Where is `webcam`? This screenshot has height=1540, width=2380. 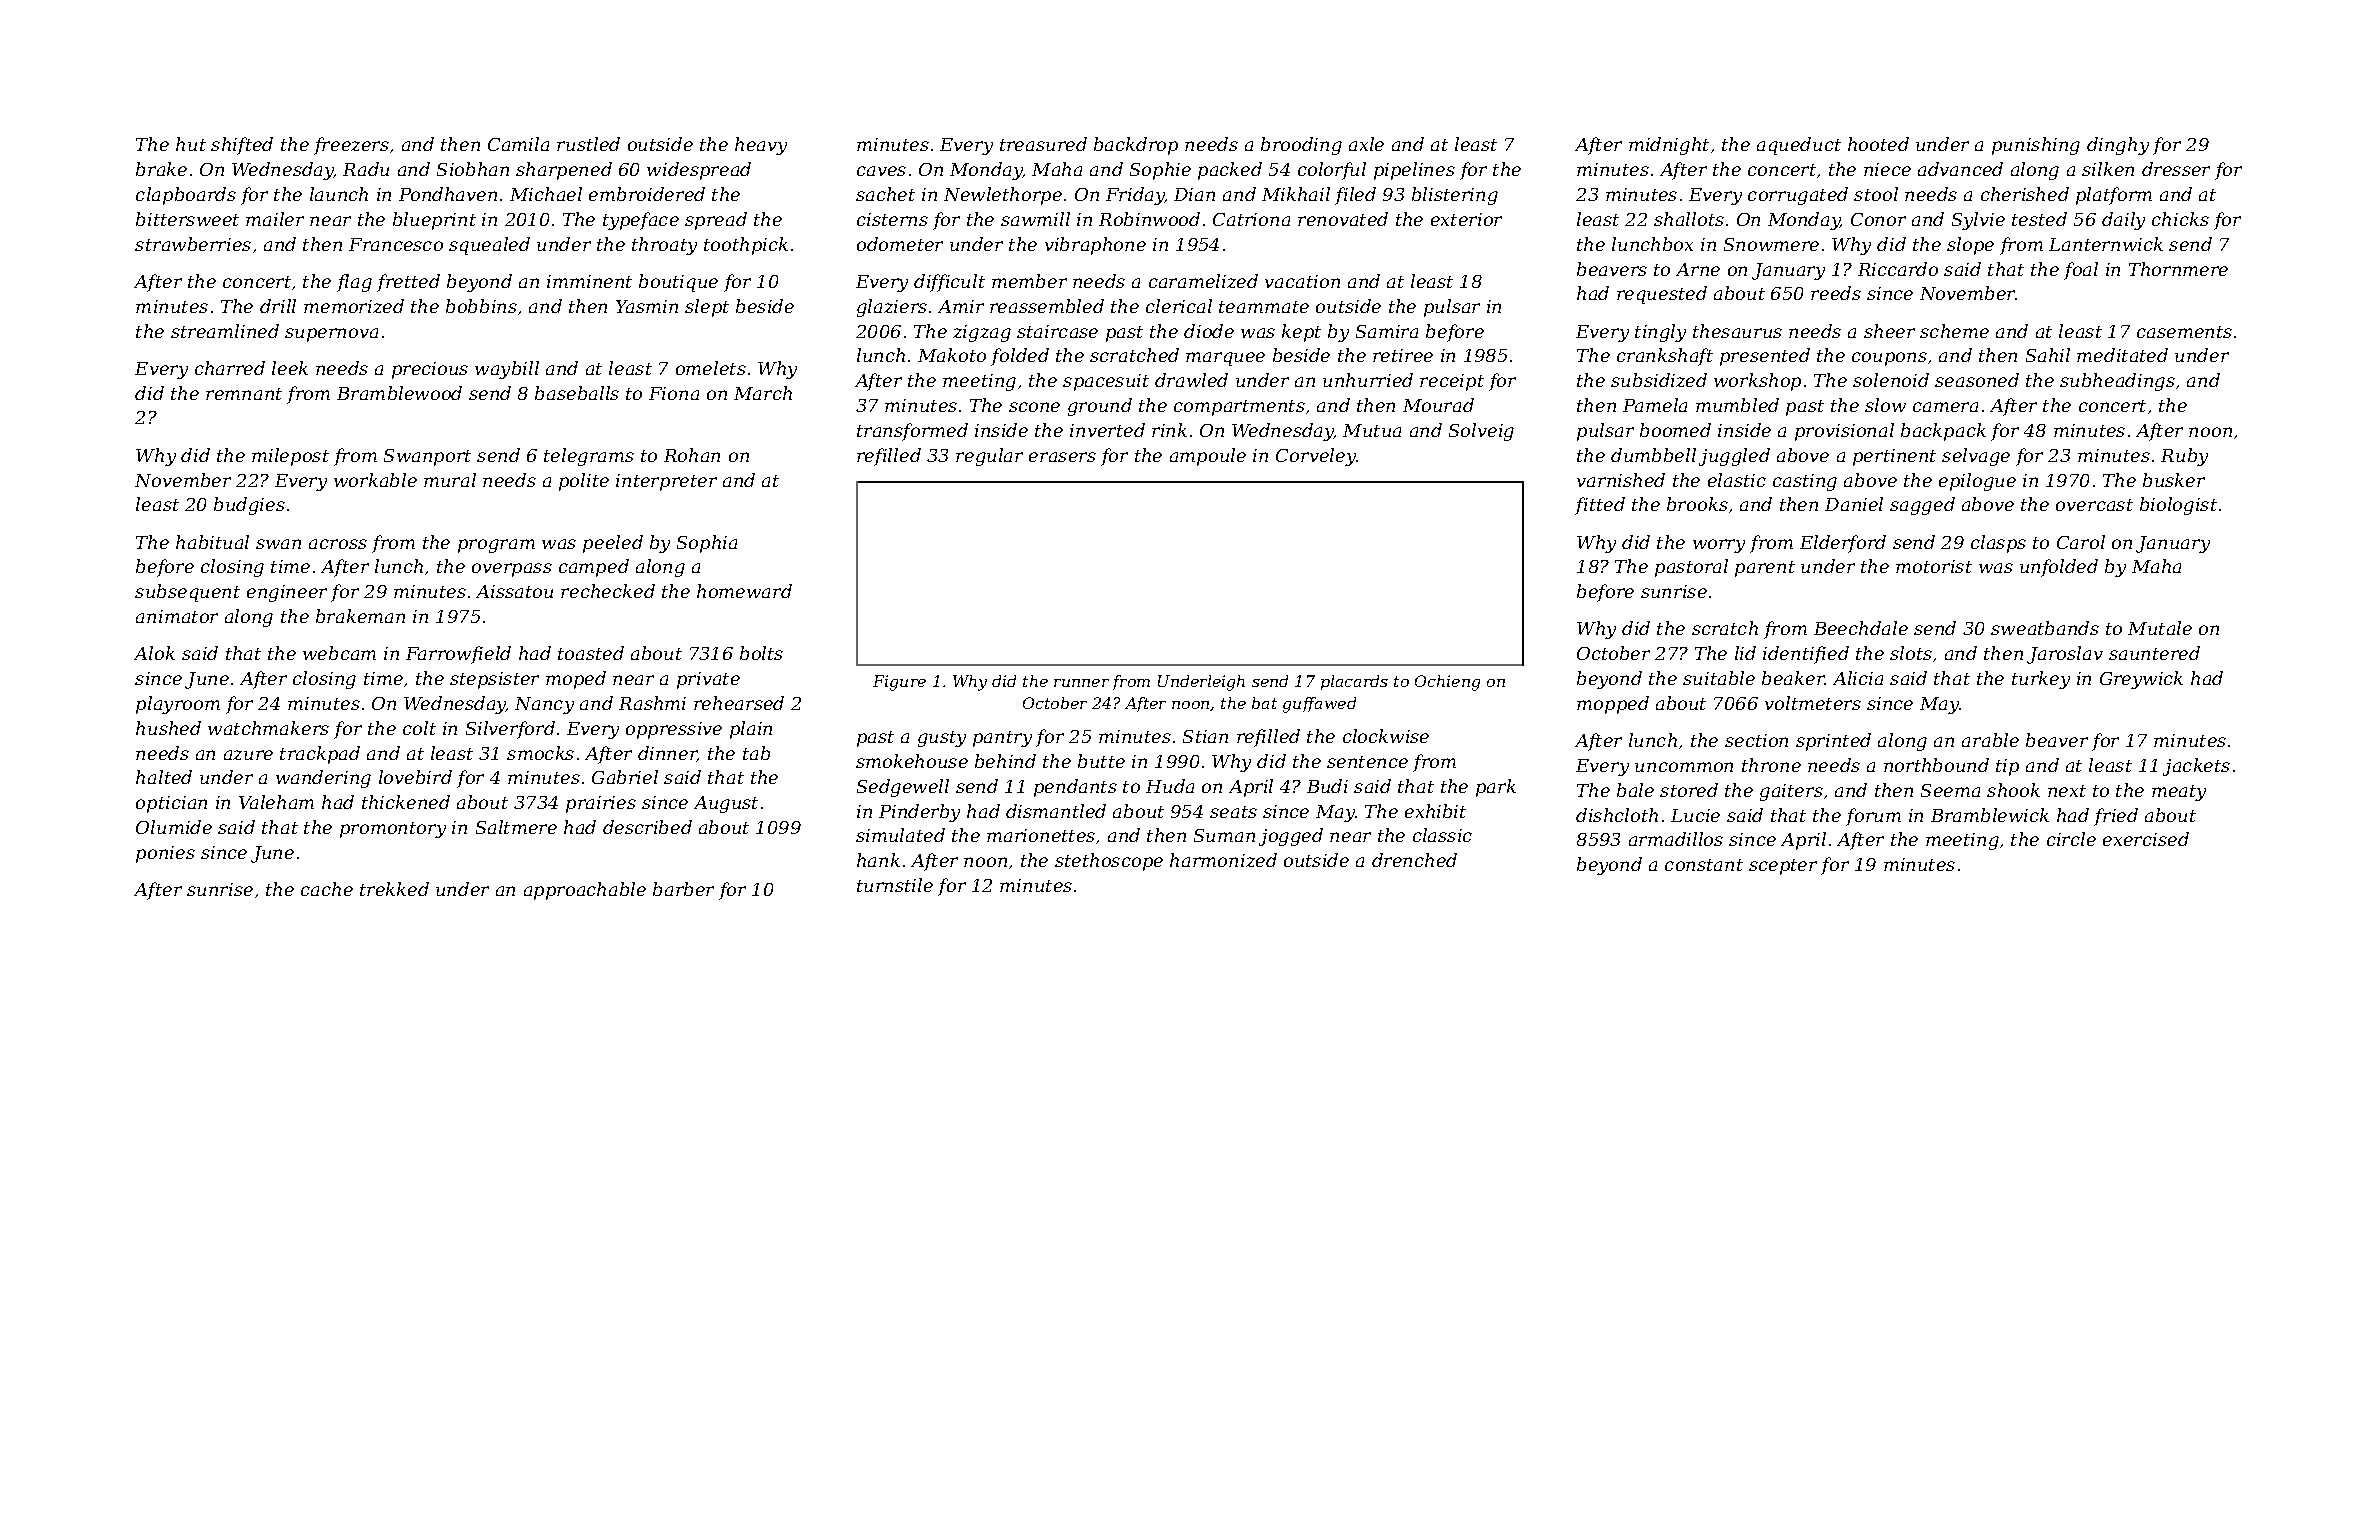
webcam is located at coordinates (339, 653).
